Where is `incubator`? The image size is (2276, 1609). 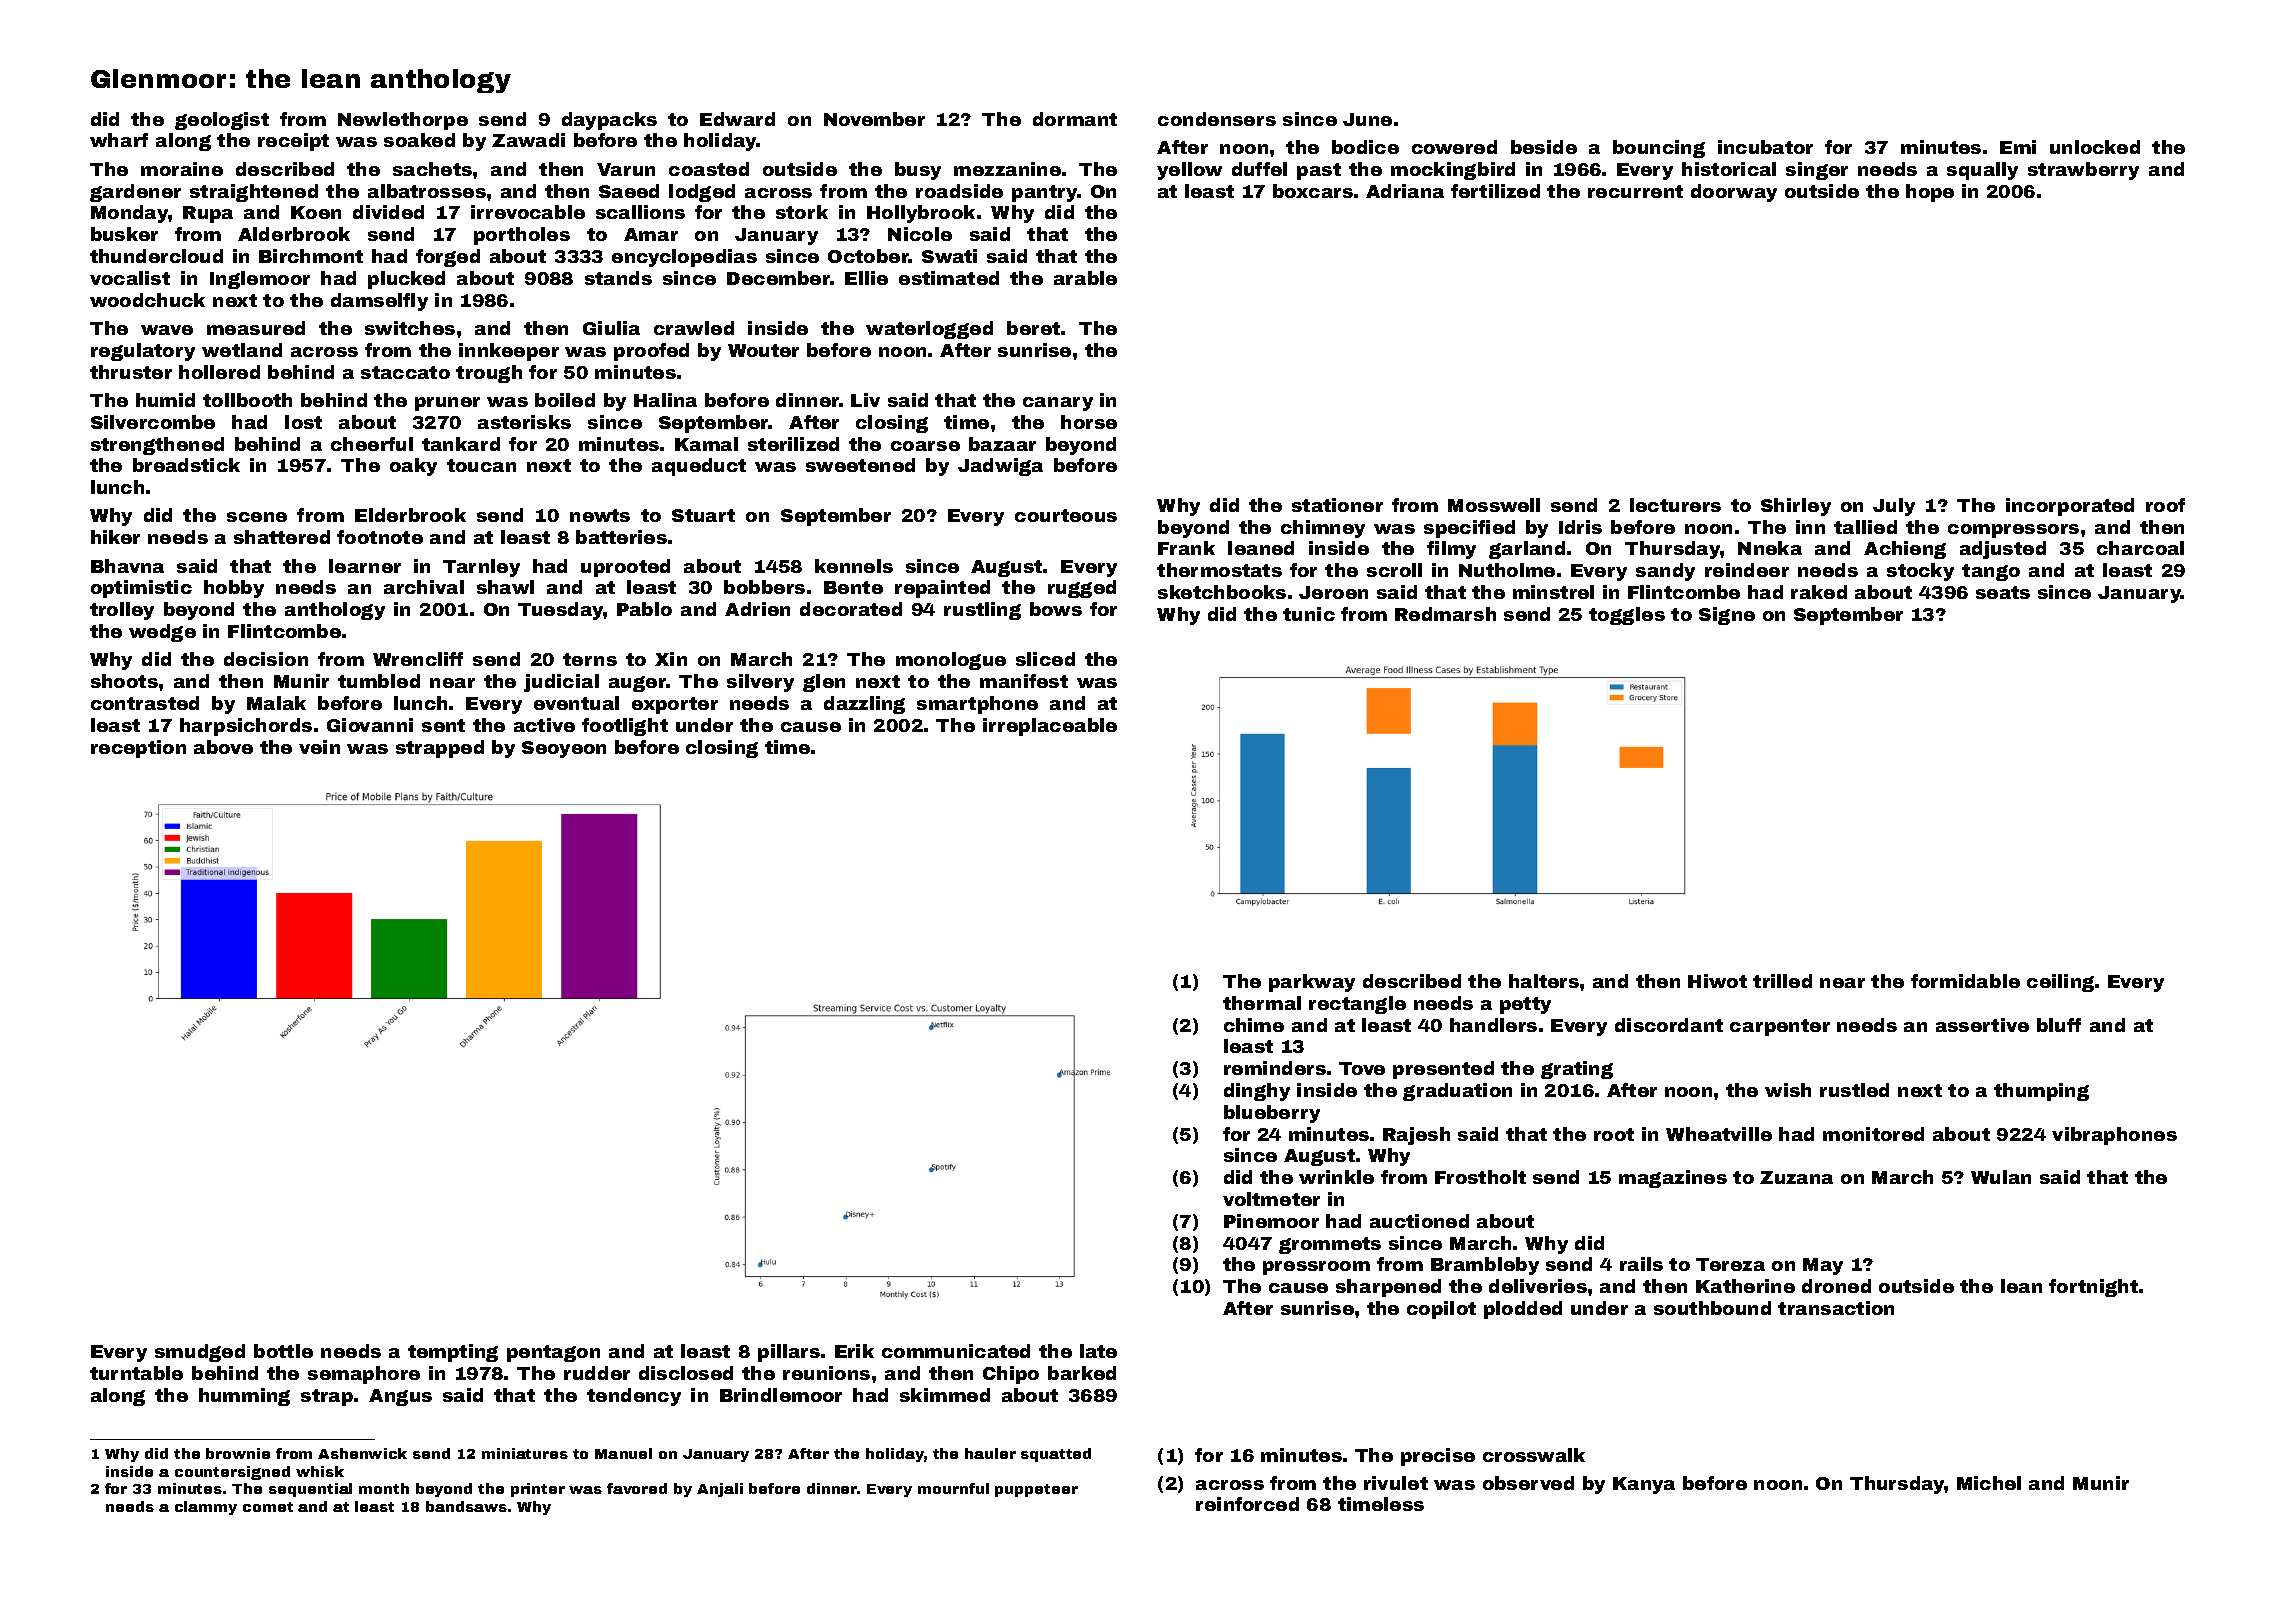
incubator is located at coordinates (1765, 147).
